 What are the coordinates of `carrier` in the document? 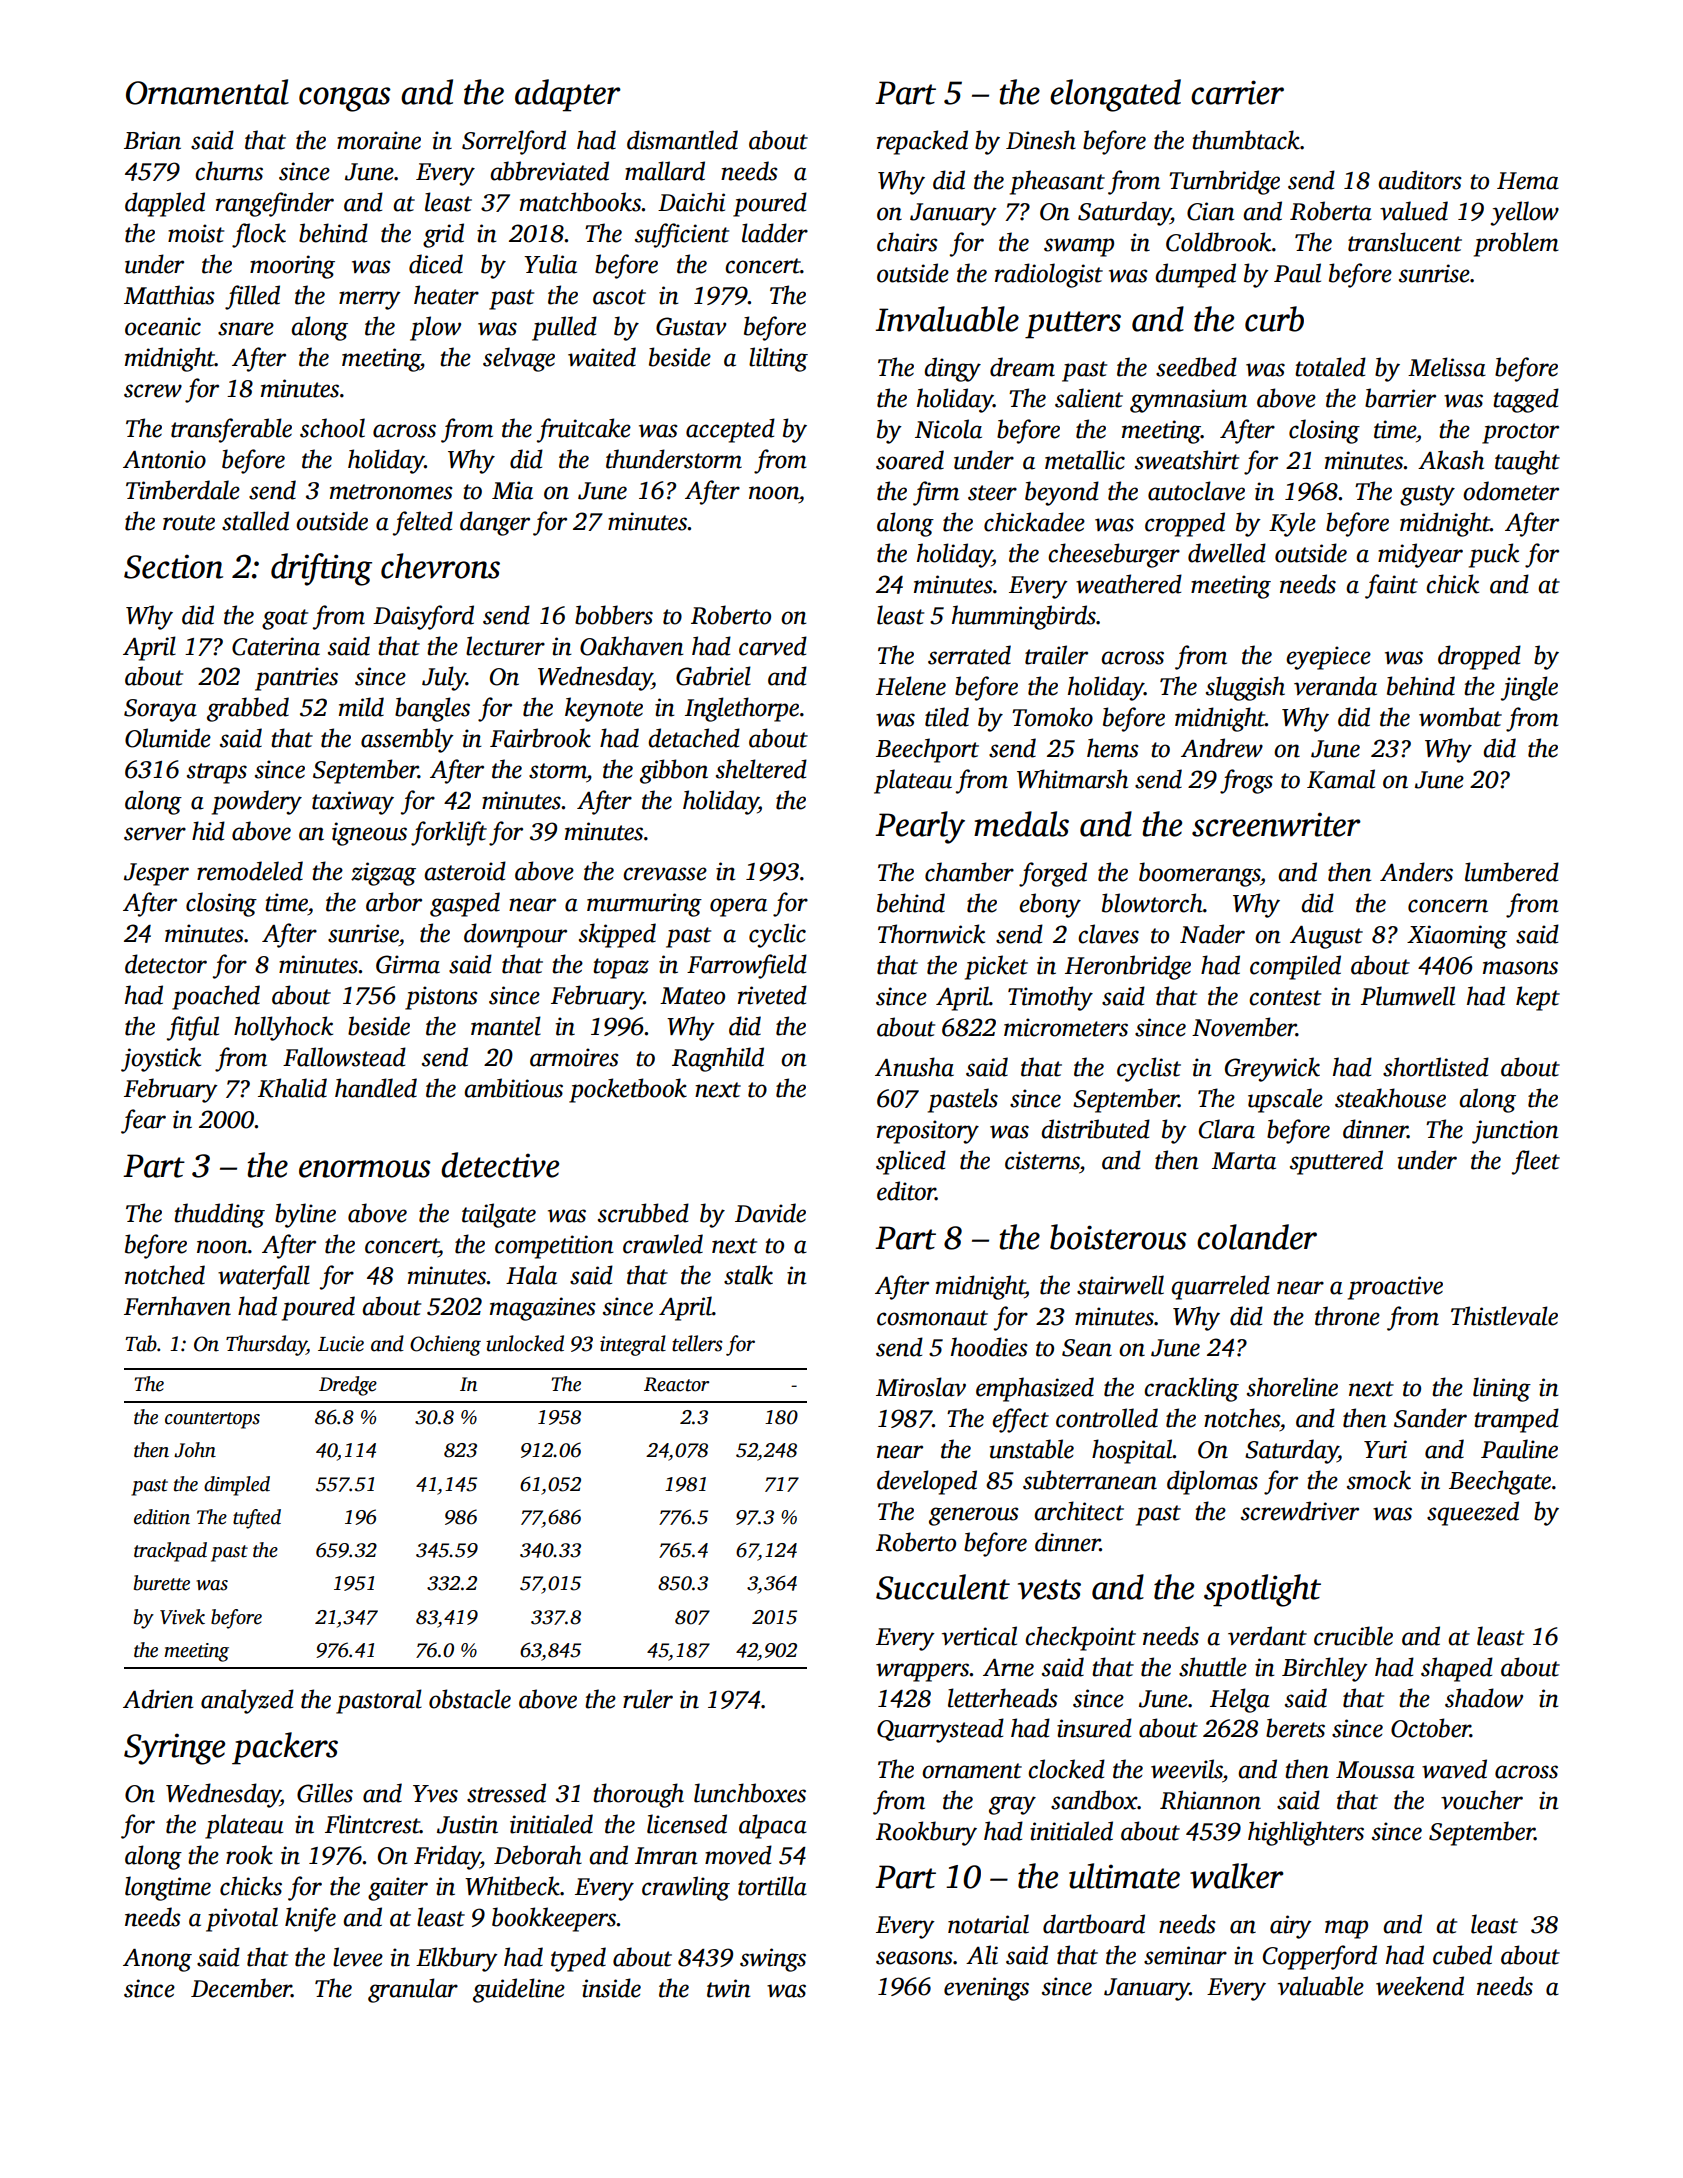 It's located at (1237, 92).
